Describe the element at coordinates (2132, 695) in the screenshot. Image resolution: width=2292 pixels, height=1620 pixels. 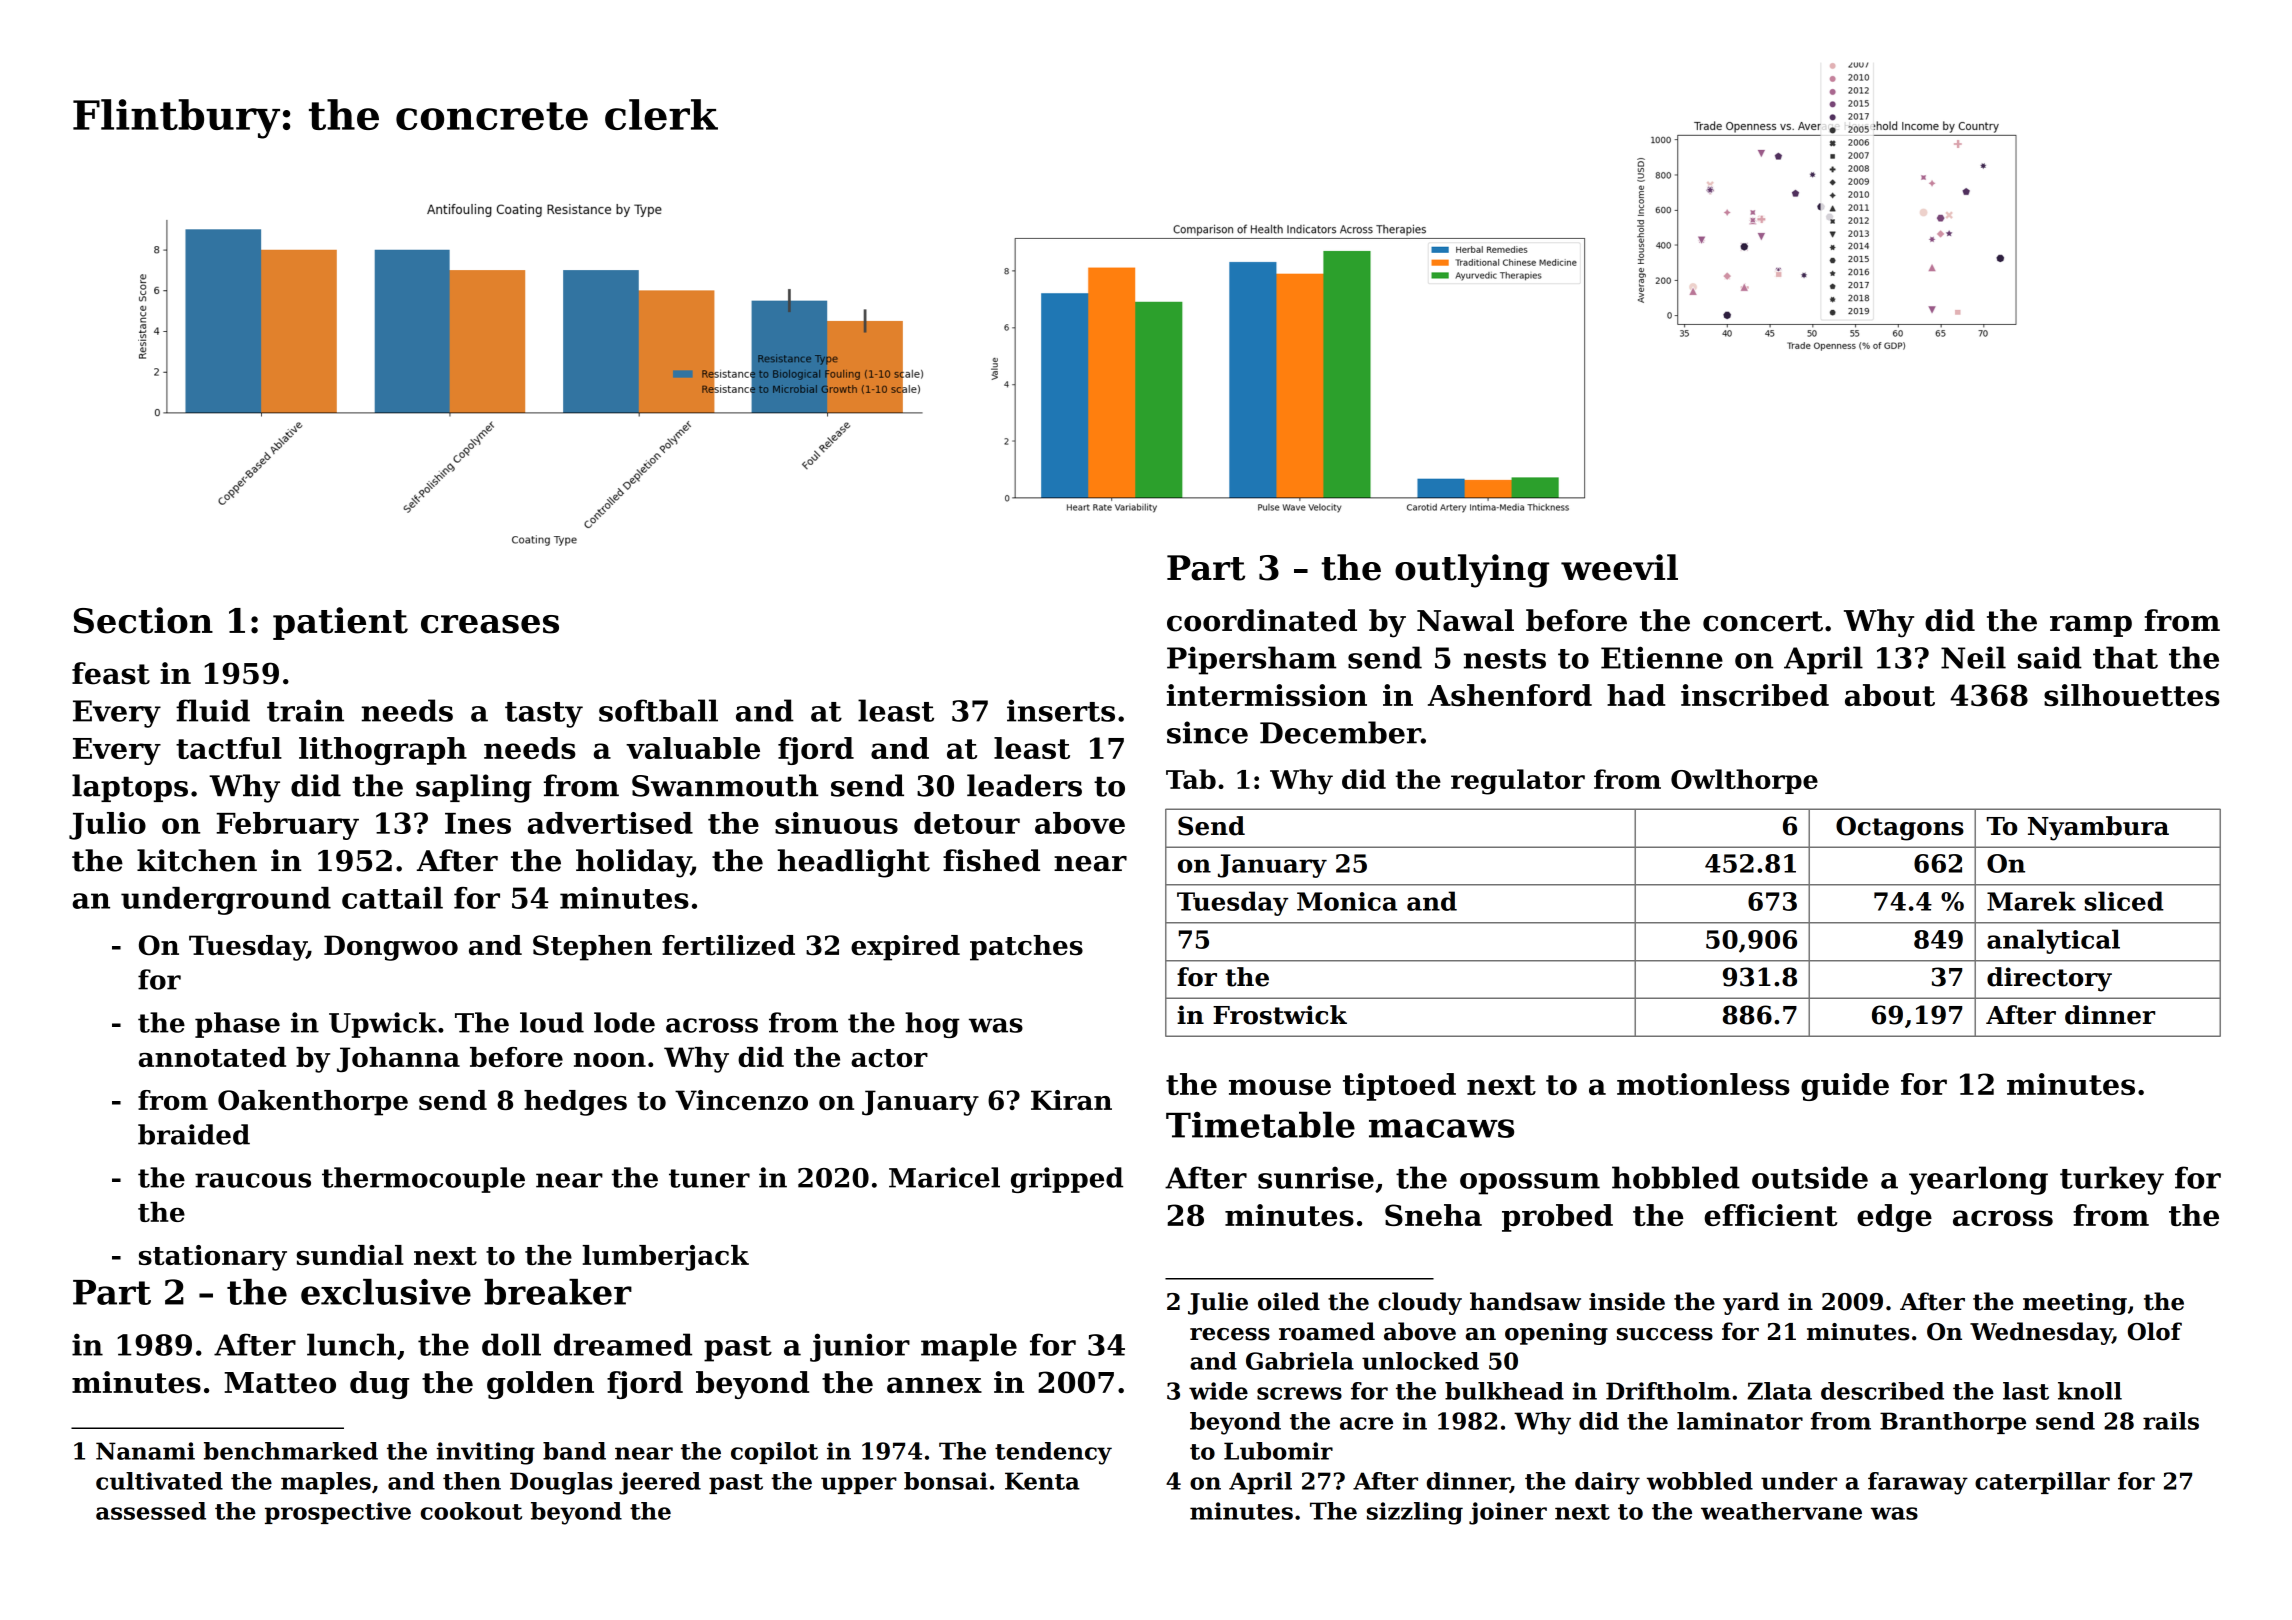
I see `silhouettes` at that location.
